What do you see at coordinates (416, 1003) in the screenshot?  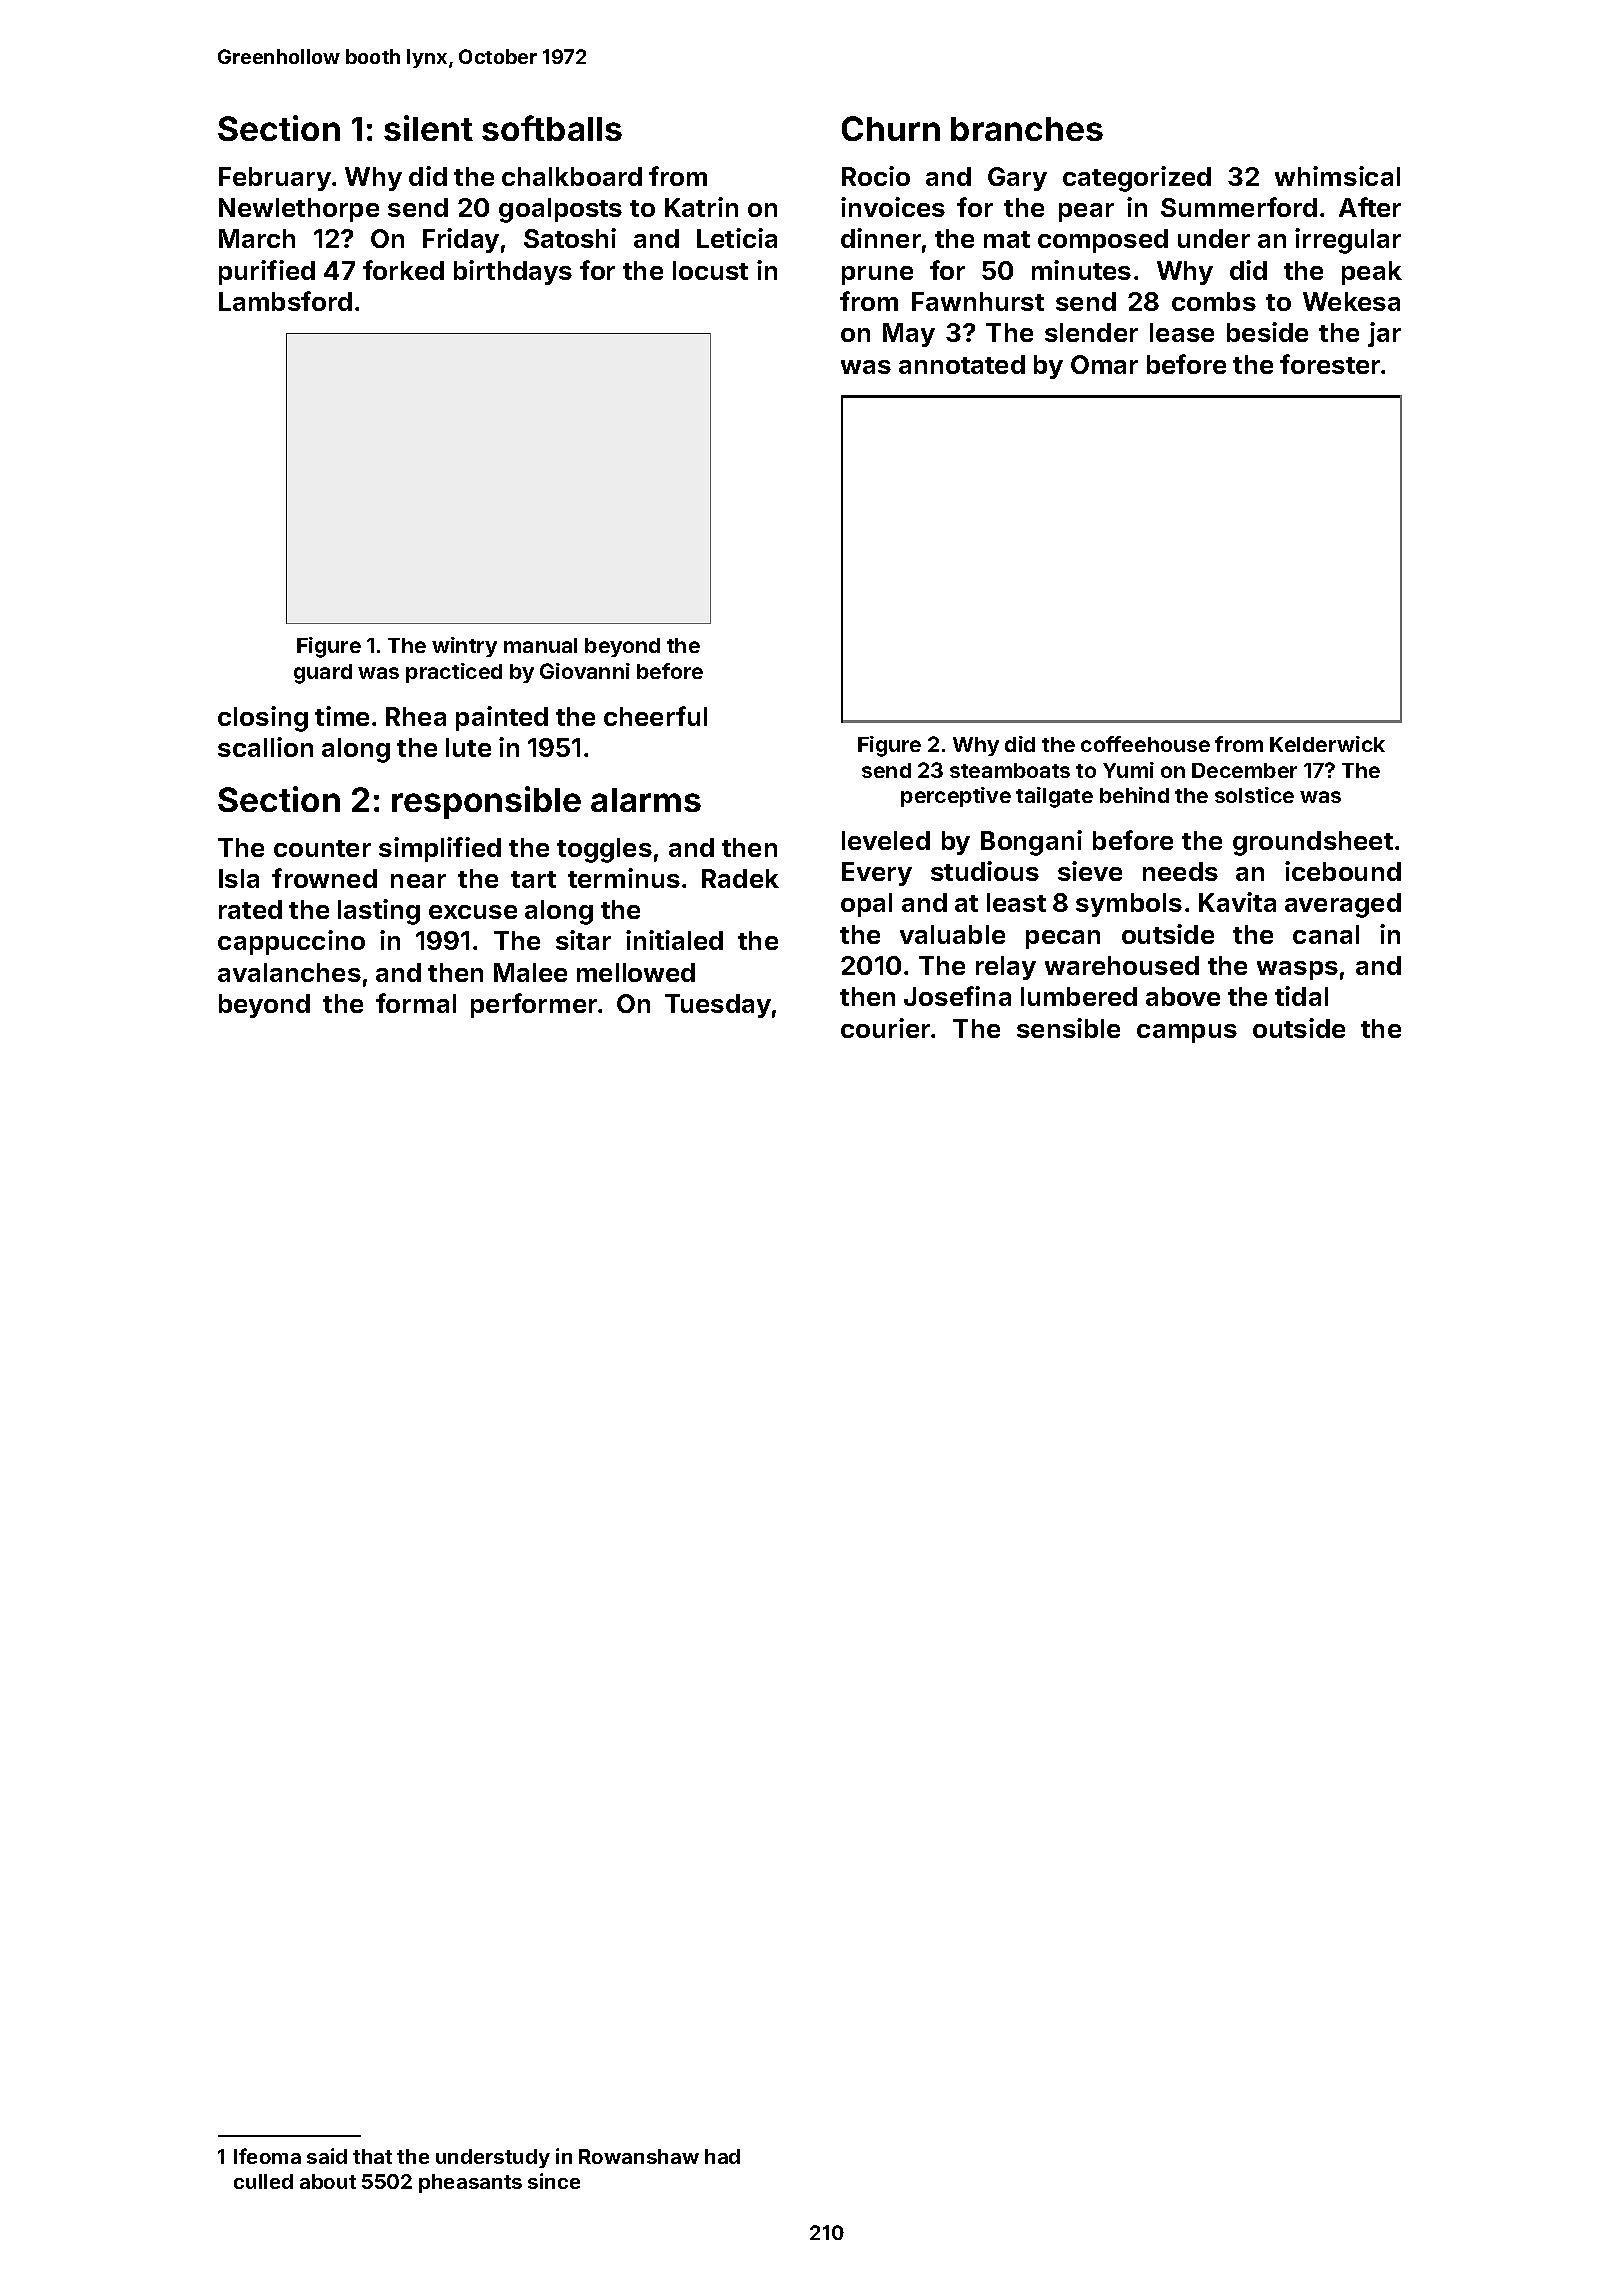 I see `formal` at bounding box center [416, 1003].
